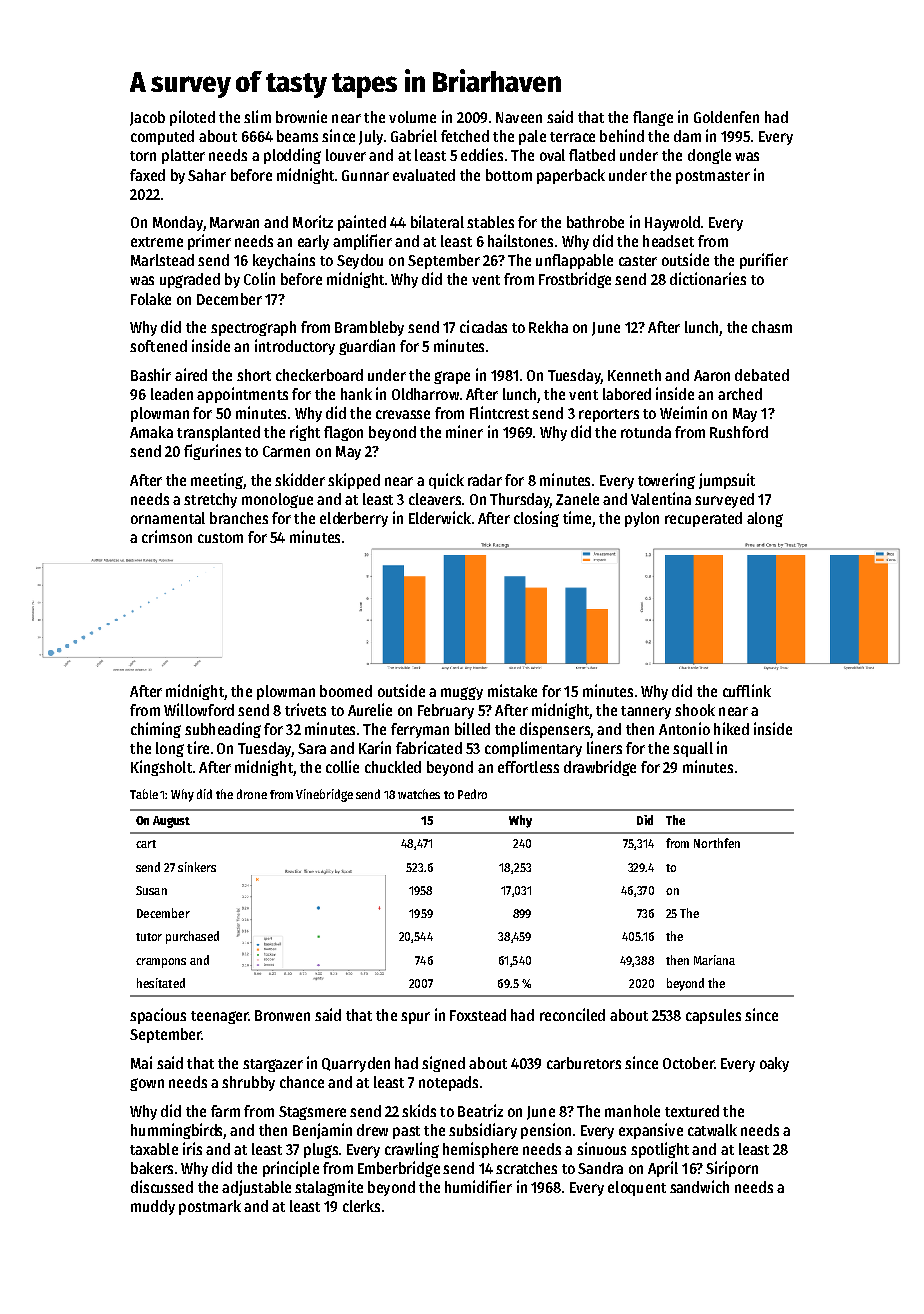 The image size is (924, 1314). I want to click on Seydou, so click(360, 261).
